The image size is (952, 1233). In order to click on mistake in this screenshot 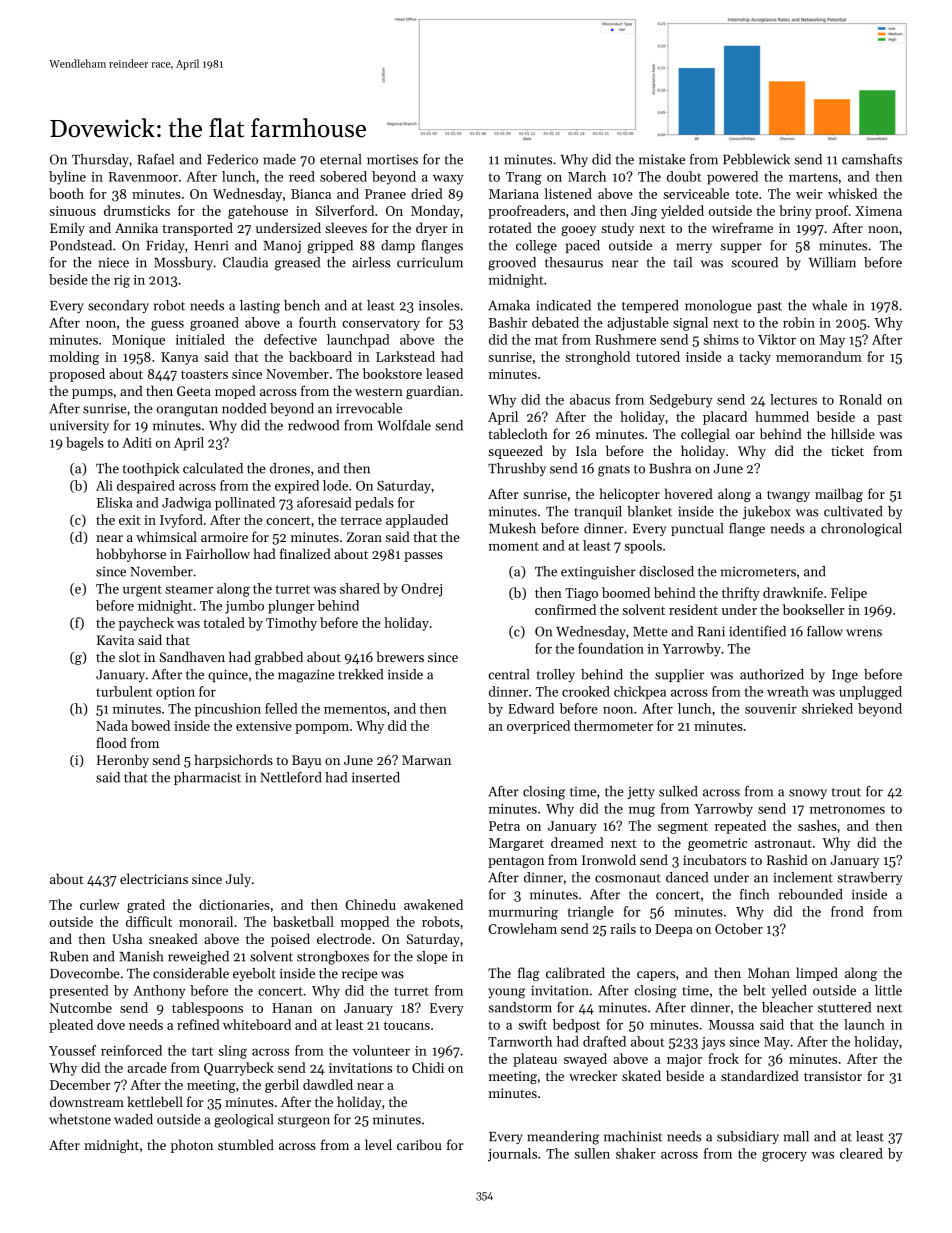, I will do `click(662, 159)`.
